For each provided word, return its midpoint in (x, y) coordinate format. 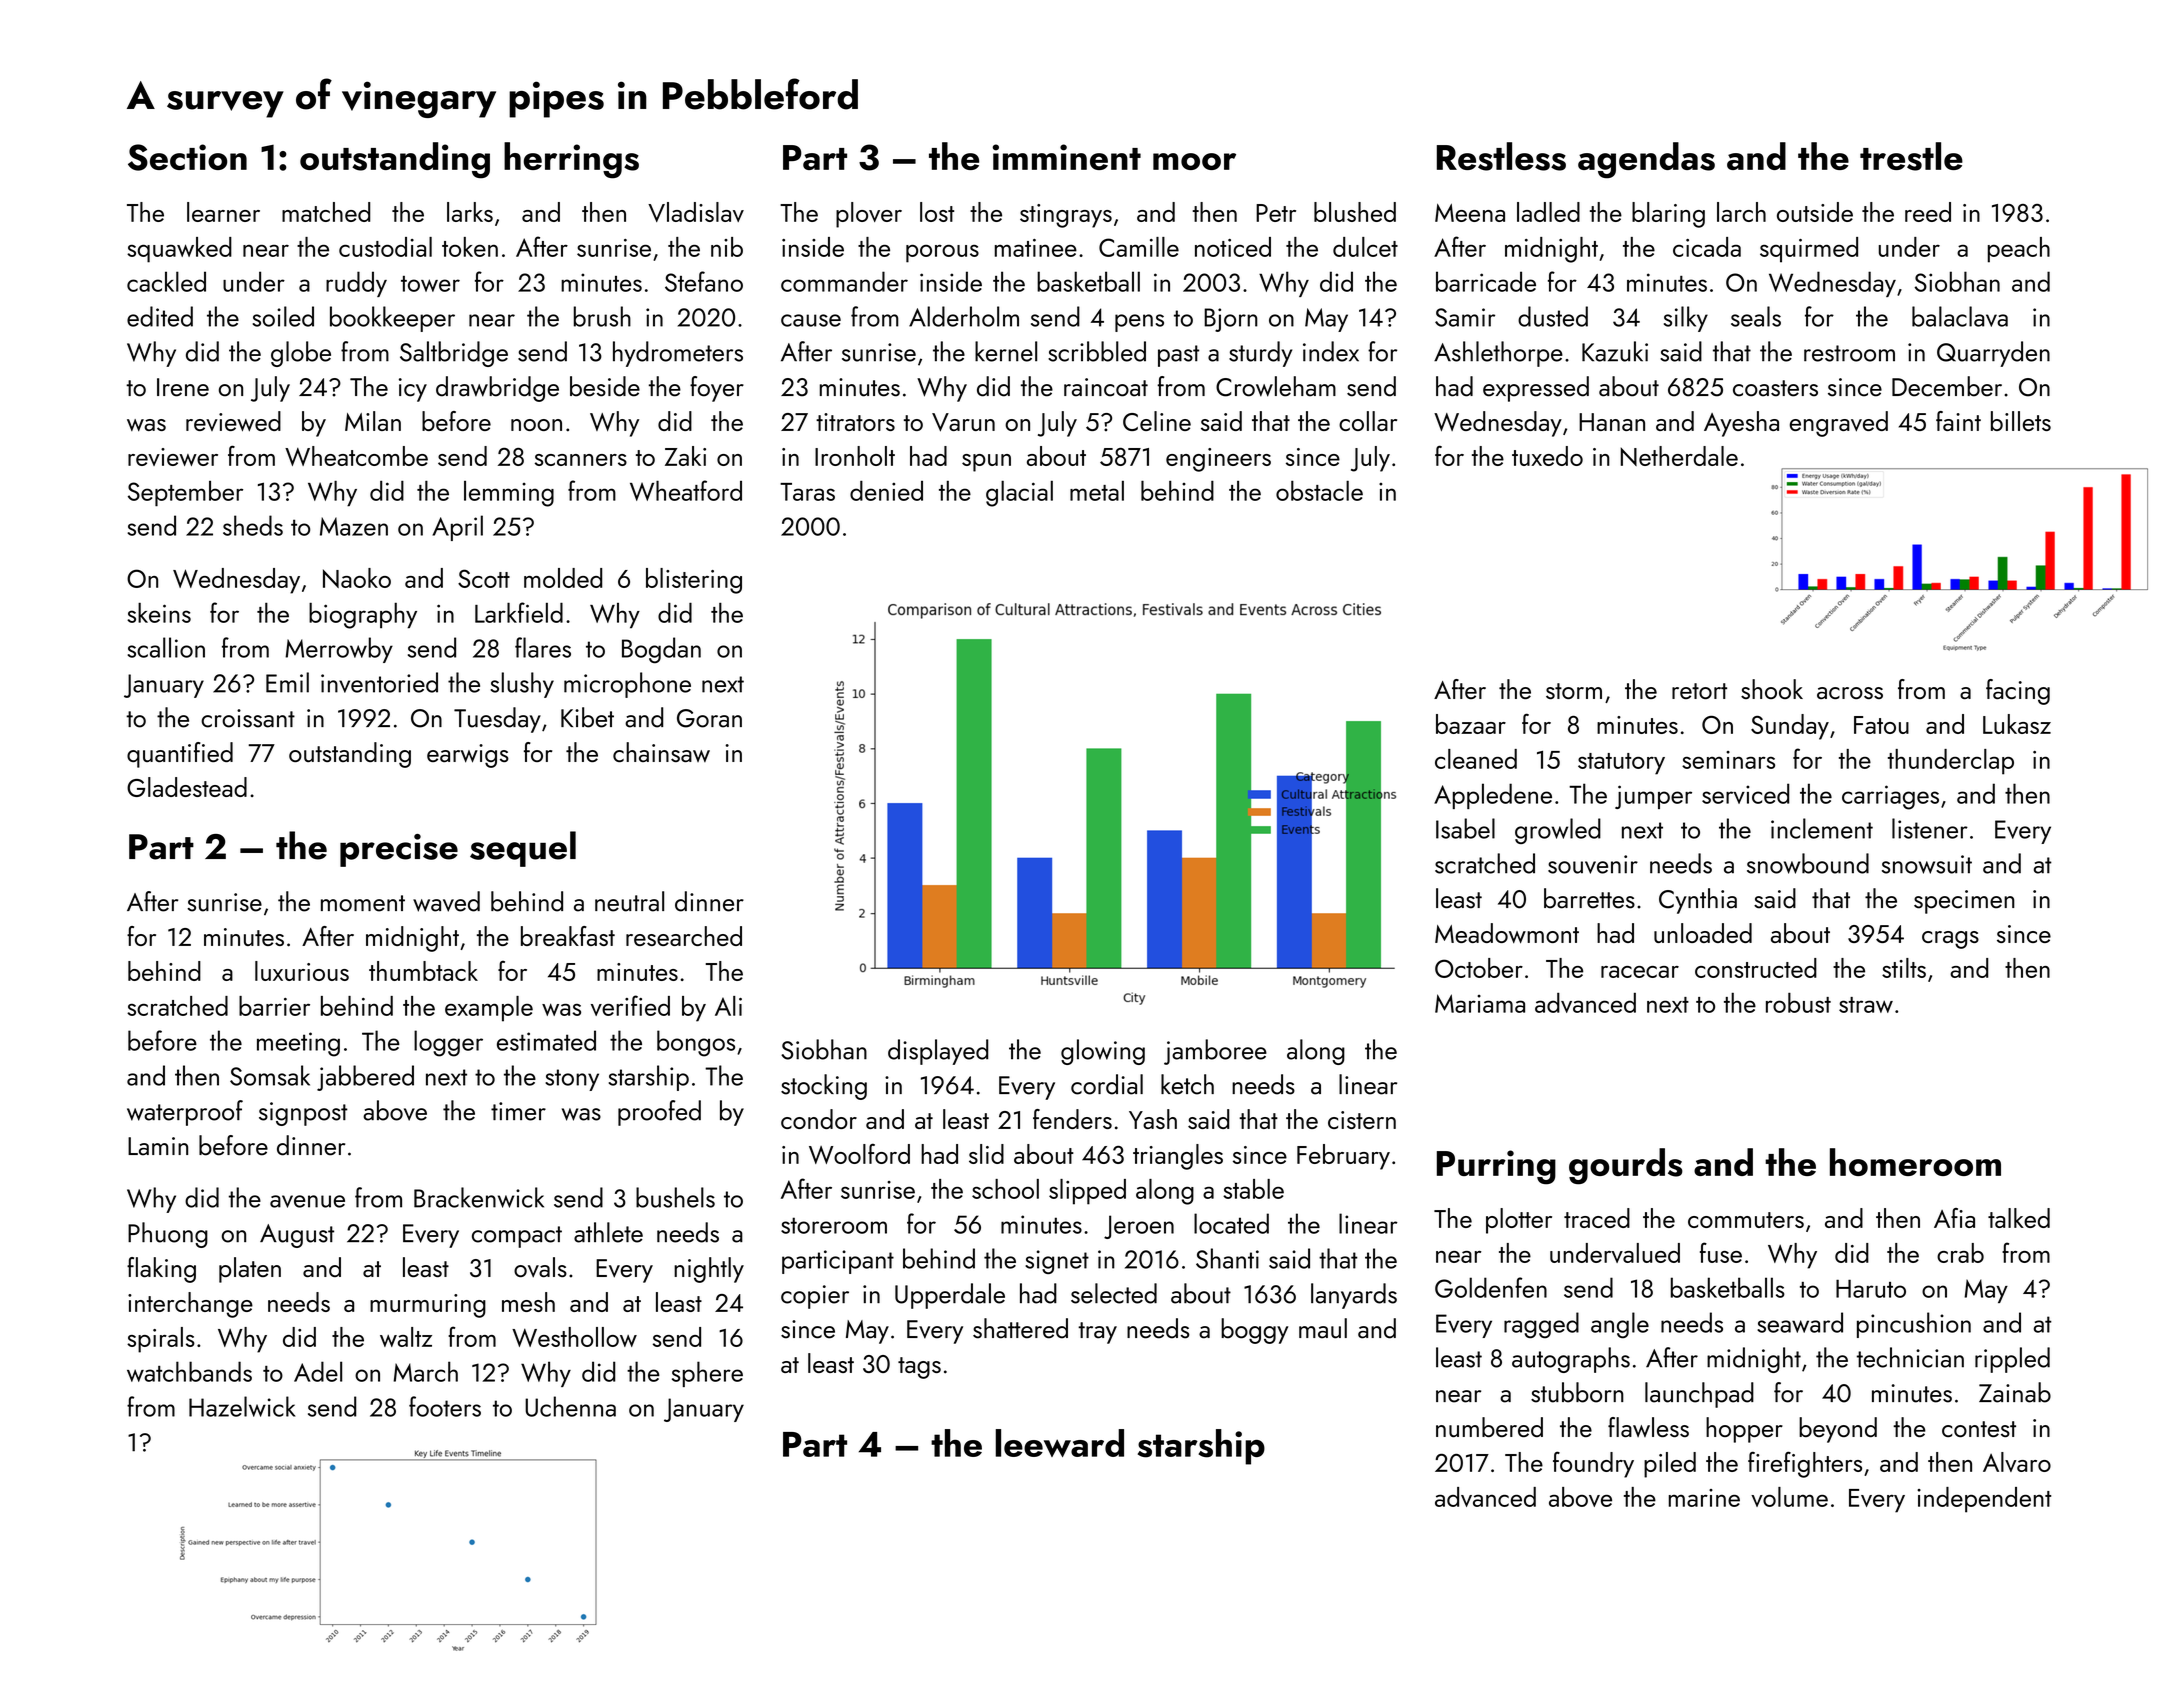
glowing (1103, 1052)
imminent (1067, 157)
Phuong (168, 1235)
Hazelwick (242, 1406)
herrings (571, 160)
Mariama (1480, 1003)
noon (536, 425)
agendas (1646, 160)
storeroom (834, 1225)
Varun (963, 422)
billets (2021, 421)
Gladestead (187, 787)
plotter (1519, 1221)
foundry (1593, 1464)
